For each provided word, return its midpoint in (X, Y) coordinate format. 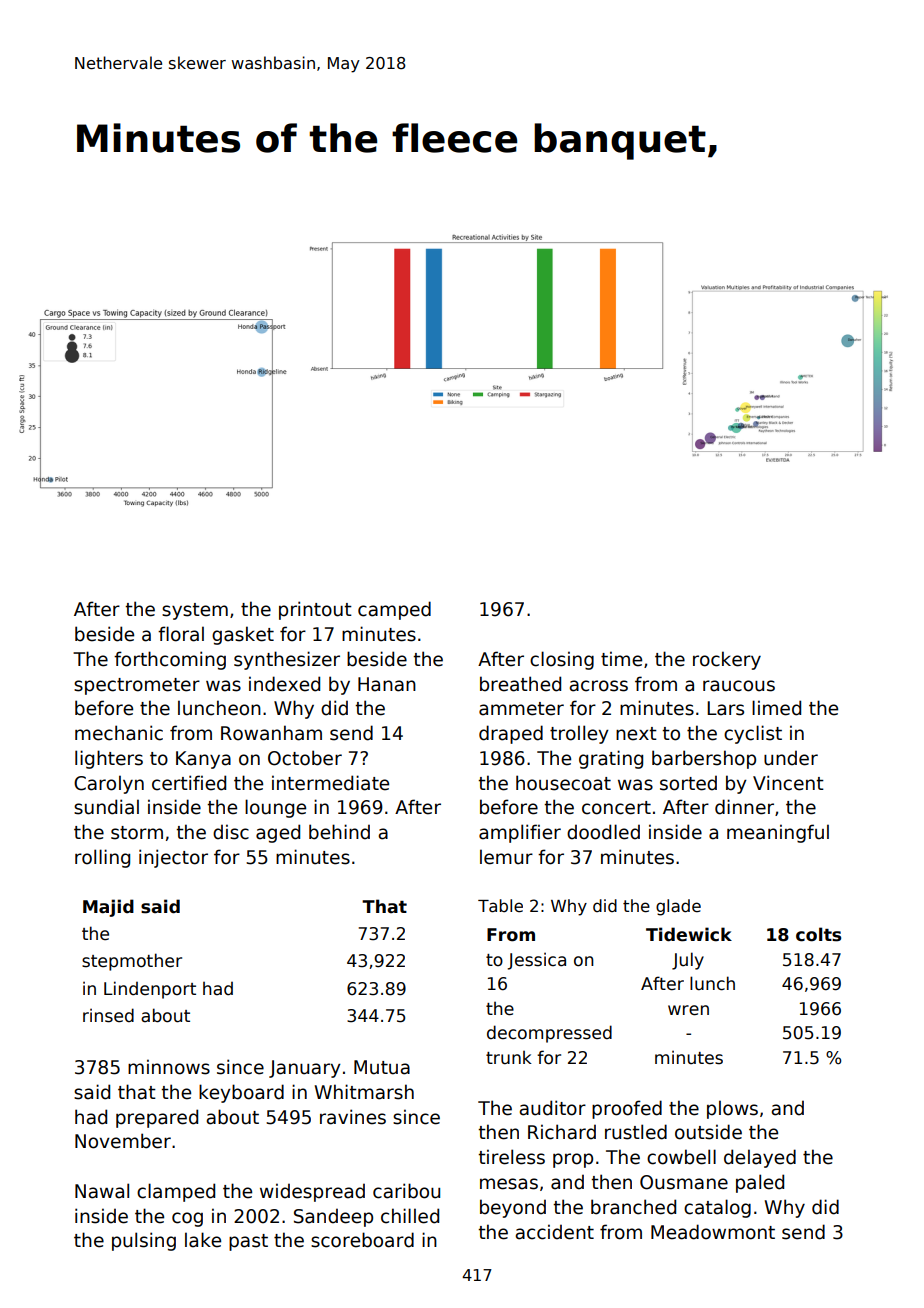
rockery (727, 660)
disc (231, 832)
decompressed (549, 1034)
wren (688, 1010)
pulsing (144, 1241)
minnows (169, 1067)
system (195, 611)
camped (394, 610)
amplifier (520, 833)
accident (554, 1232)
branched (633, 1207)
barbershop (704, 759)
